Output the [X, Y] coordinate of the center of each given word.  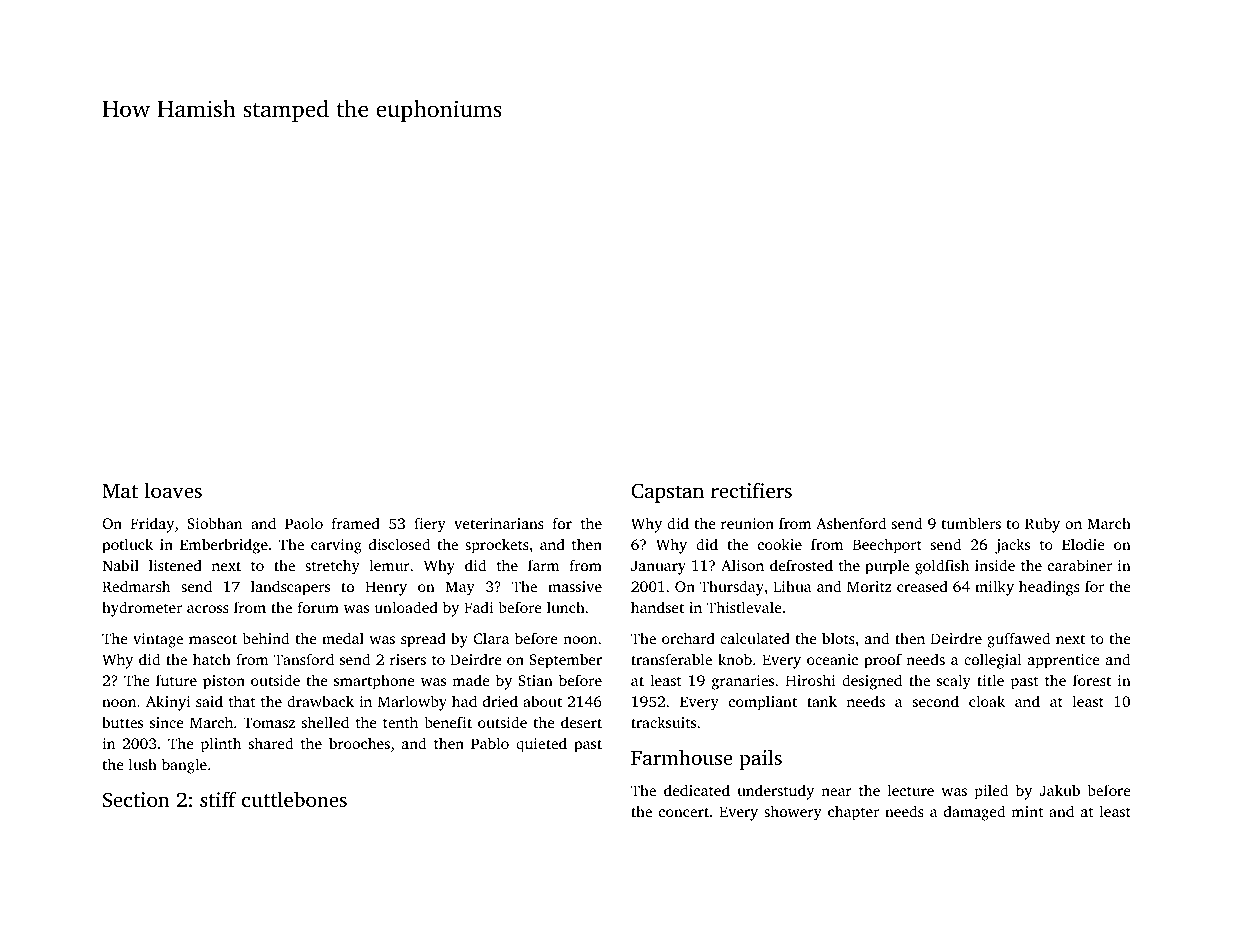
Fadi [478, 607]
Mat [120, 491]
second [936, 701]
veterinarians [499, 523]
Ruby [1042, 525]
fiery [430, 525]
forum [318, 607]
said [209, 701]
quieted [541, 745]
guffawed [1018, 640]
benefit [448, 722]
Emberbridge [224, 546]
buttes [122, 722]
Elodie [1083, 544]
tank [822, 701]
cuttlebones [294, 799]
